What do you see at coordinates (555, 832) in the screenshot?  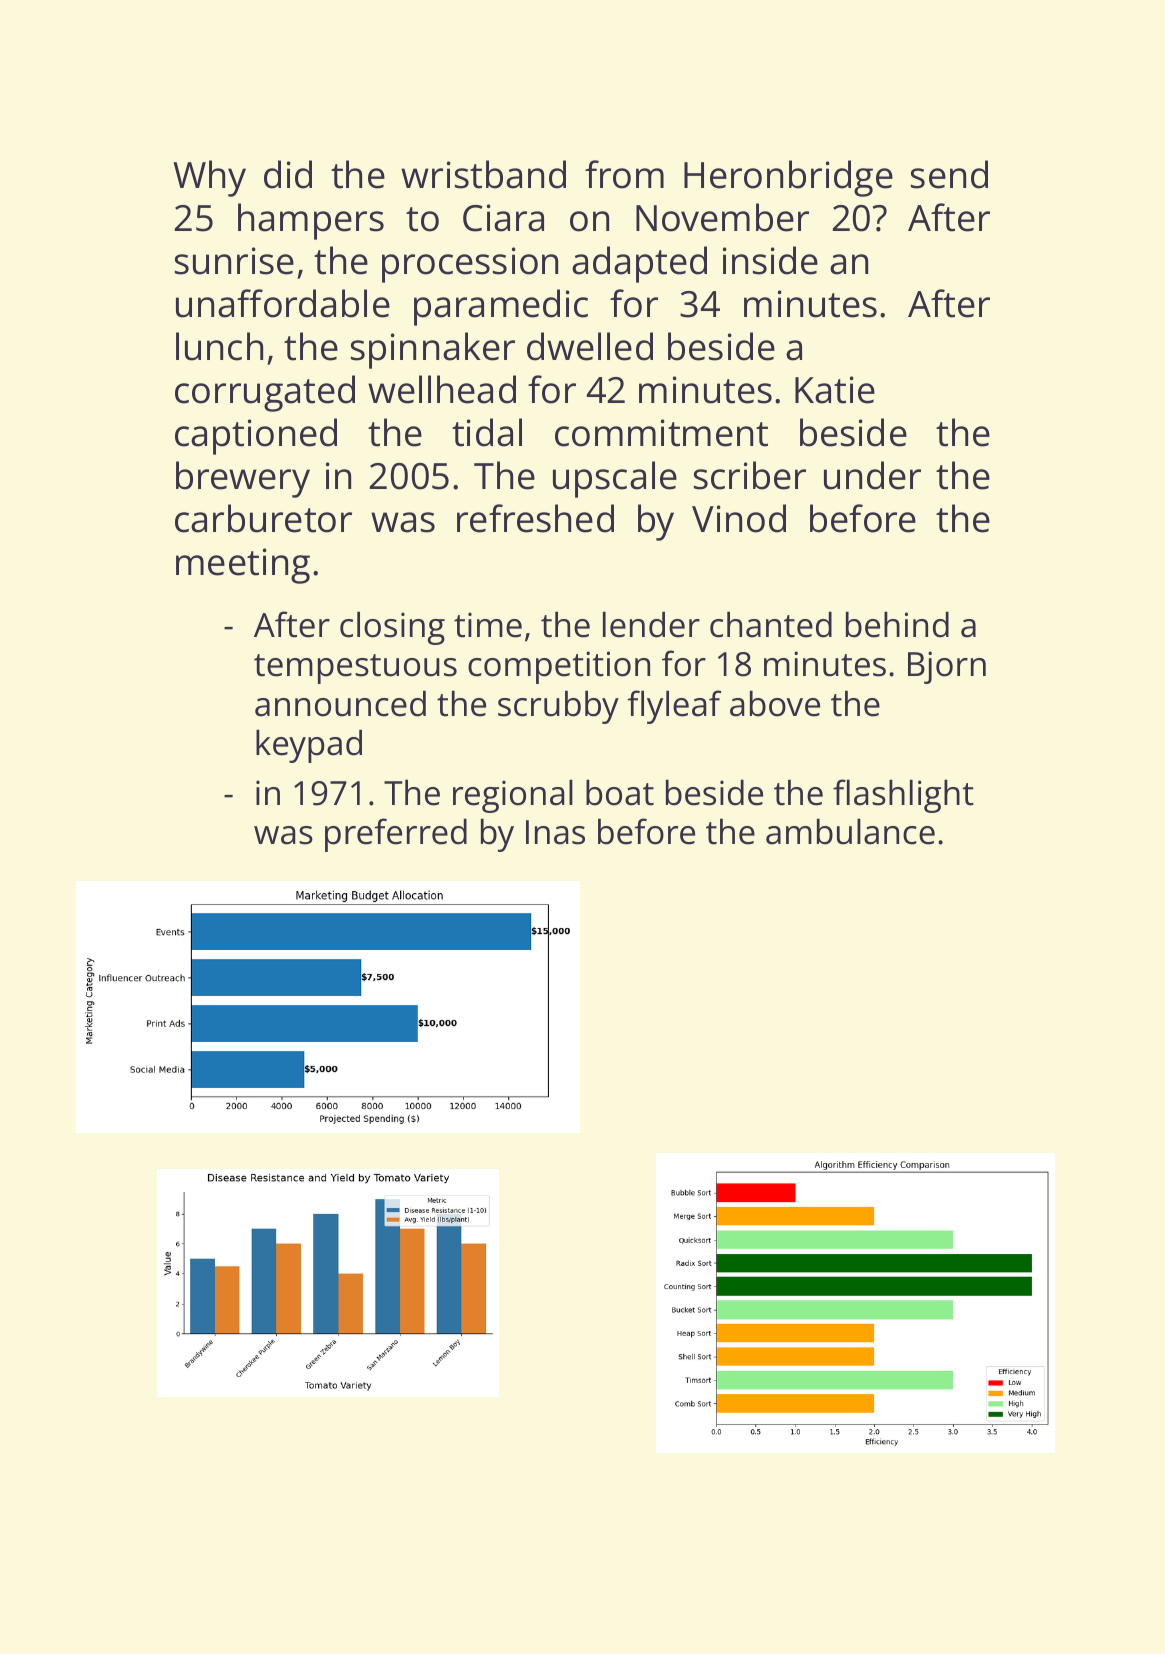 I see `Inas` at bounding box center [555, 832].
